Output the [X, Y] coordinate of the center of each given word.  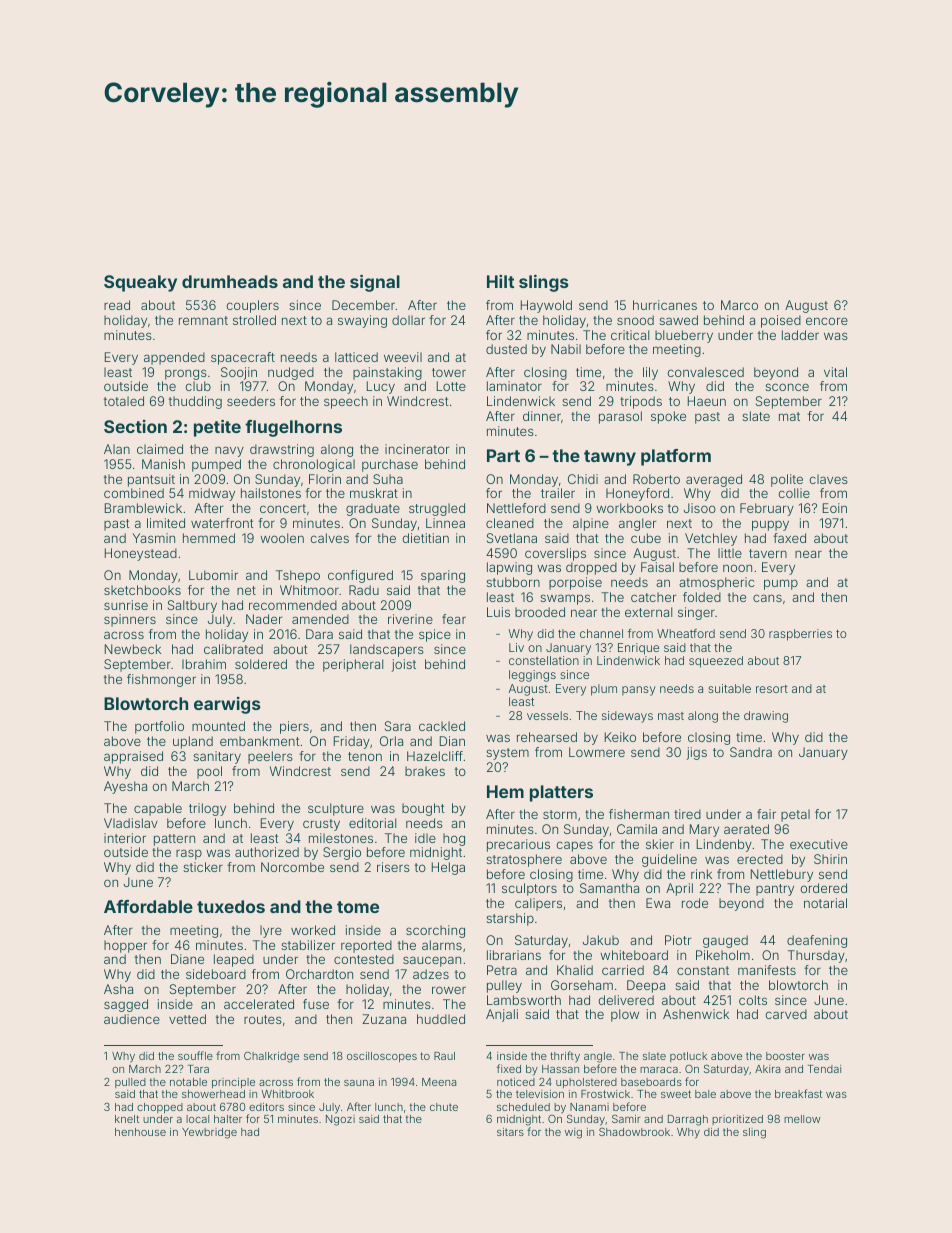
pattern [174, 840]
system [507, 754]
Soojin [239, 373]
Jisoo [700, 508]
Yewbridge [209, 1133]
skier [660, 844]
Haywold [546, 306]
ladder [800, 335]
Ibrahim [204, 664]
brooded [540, 612]
